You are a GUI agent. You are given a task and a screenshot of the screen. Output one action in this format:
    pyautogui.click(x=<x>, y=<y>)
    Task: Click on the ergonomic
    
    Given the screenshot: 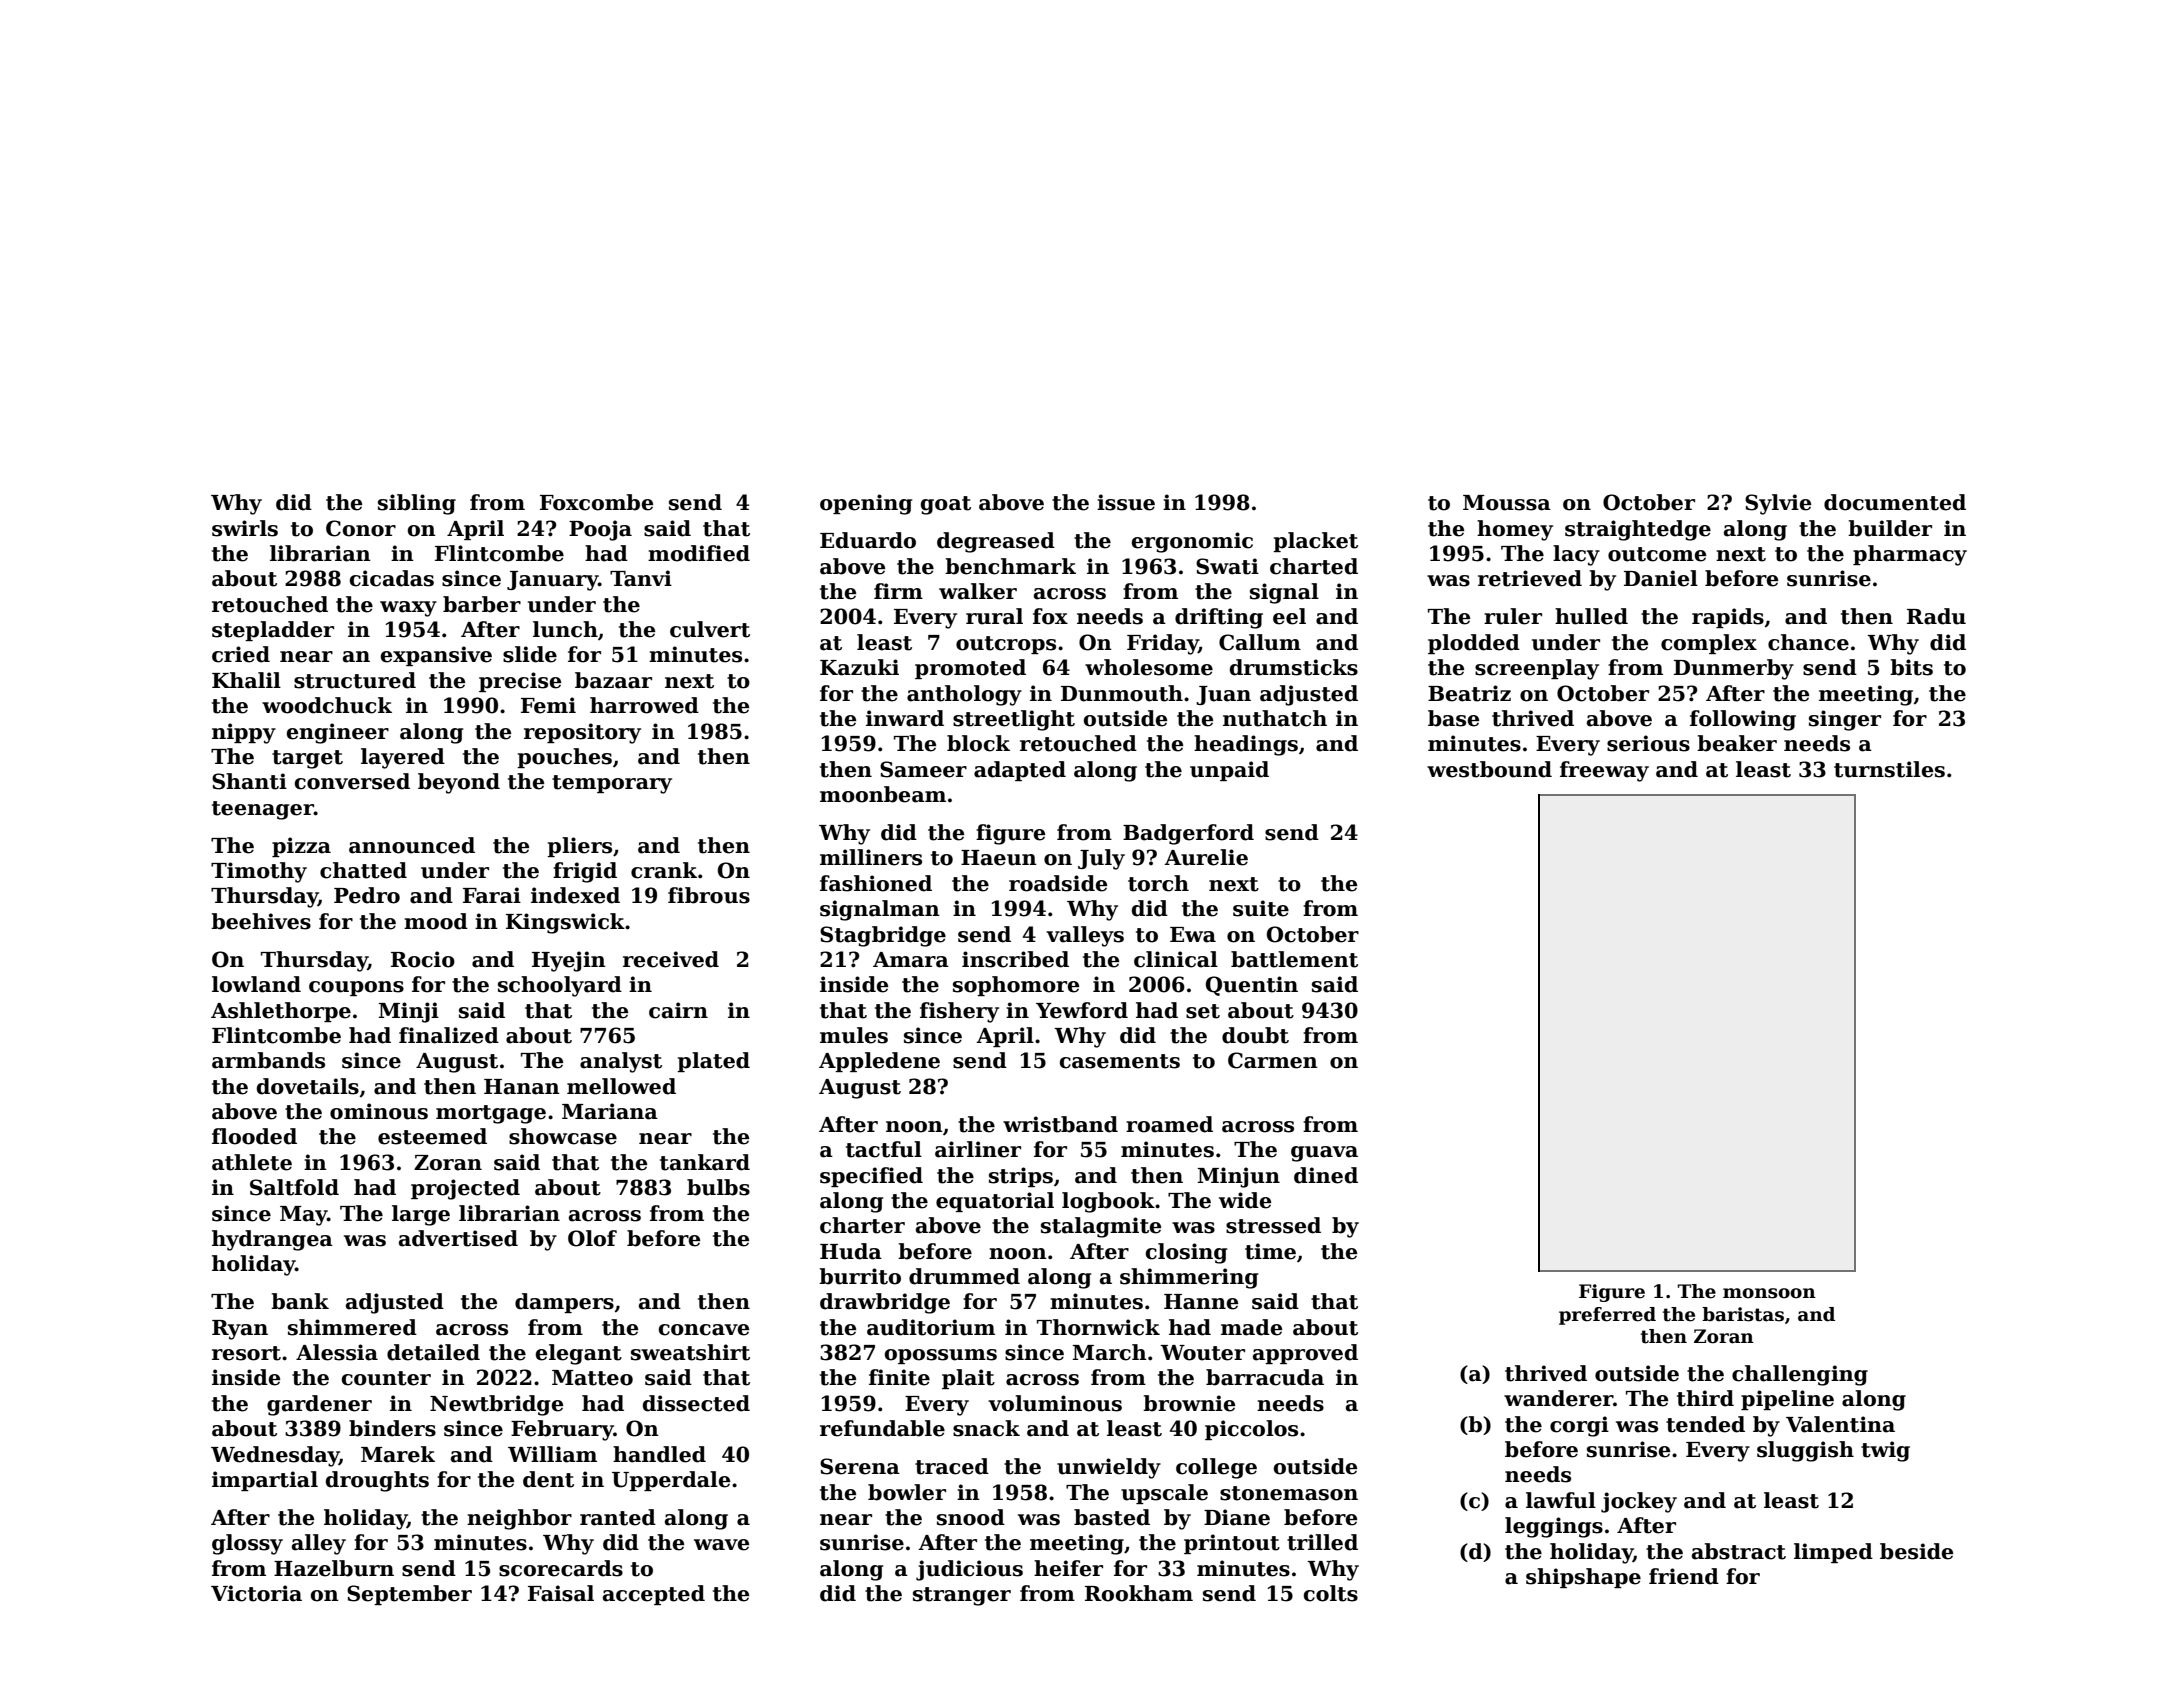 What is the action you would take?
    pyautogui.click(x=1192, y=542)
